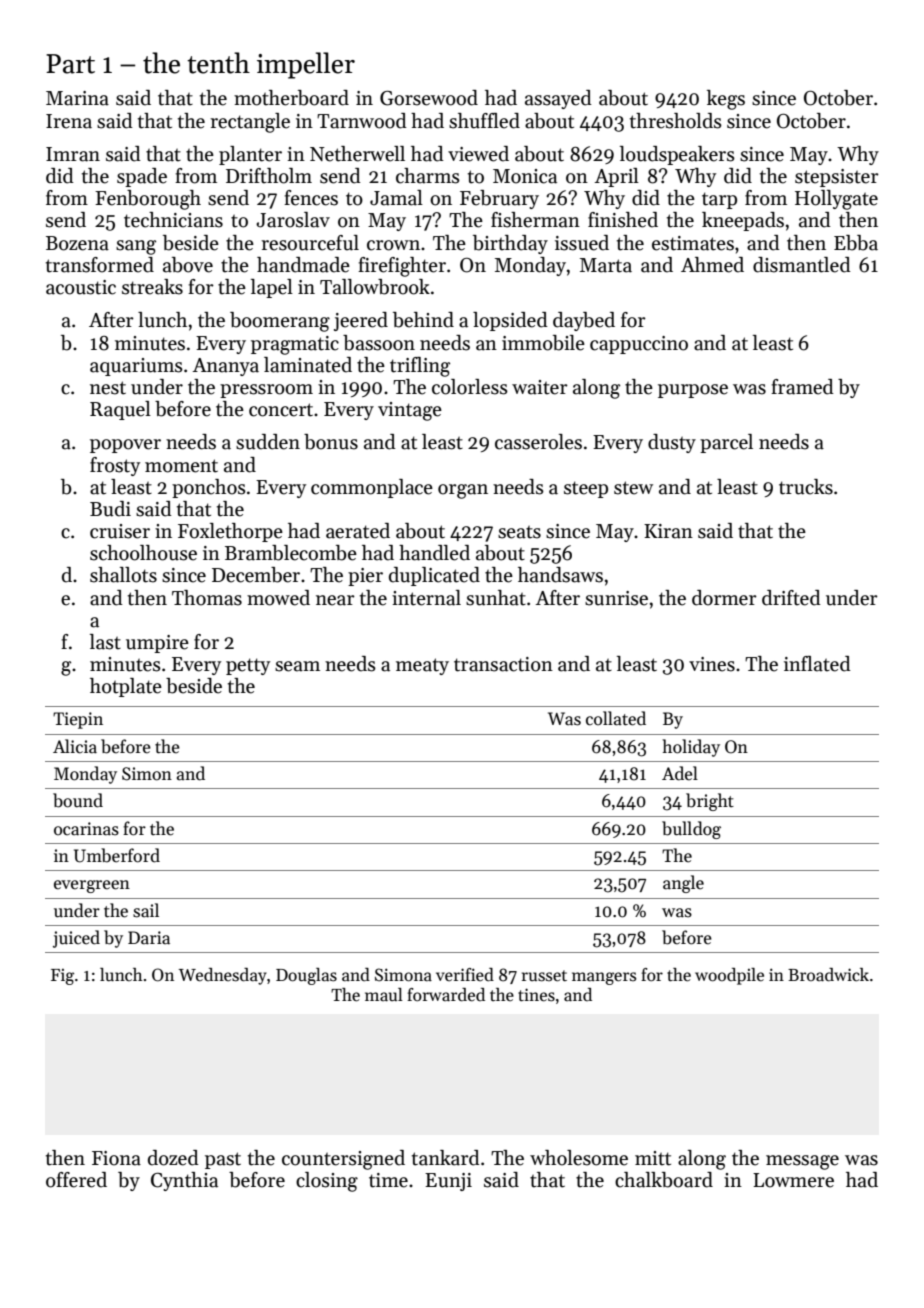 The height and width of the screenshot is (1308, 924). Describe the element at coordinates (218, 63) in the screenshot. I see `tenth` at that location.
